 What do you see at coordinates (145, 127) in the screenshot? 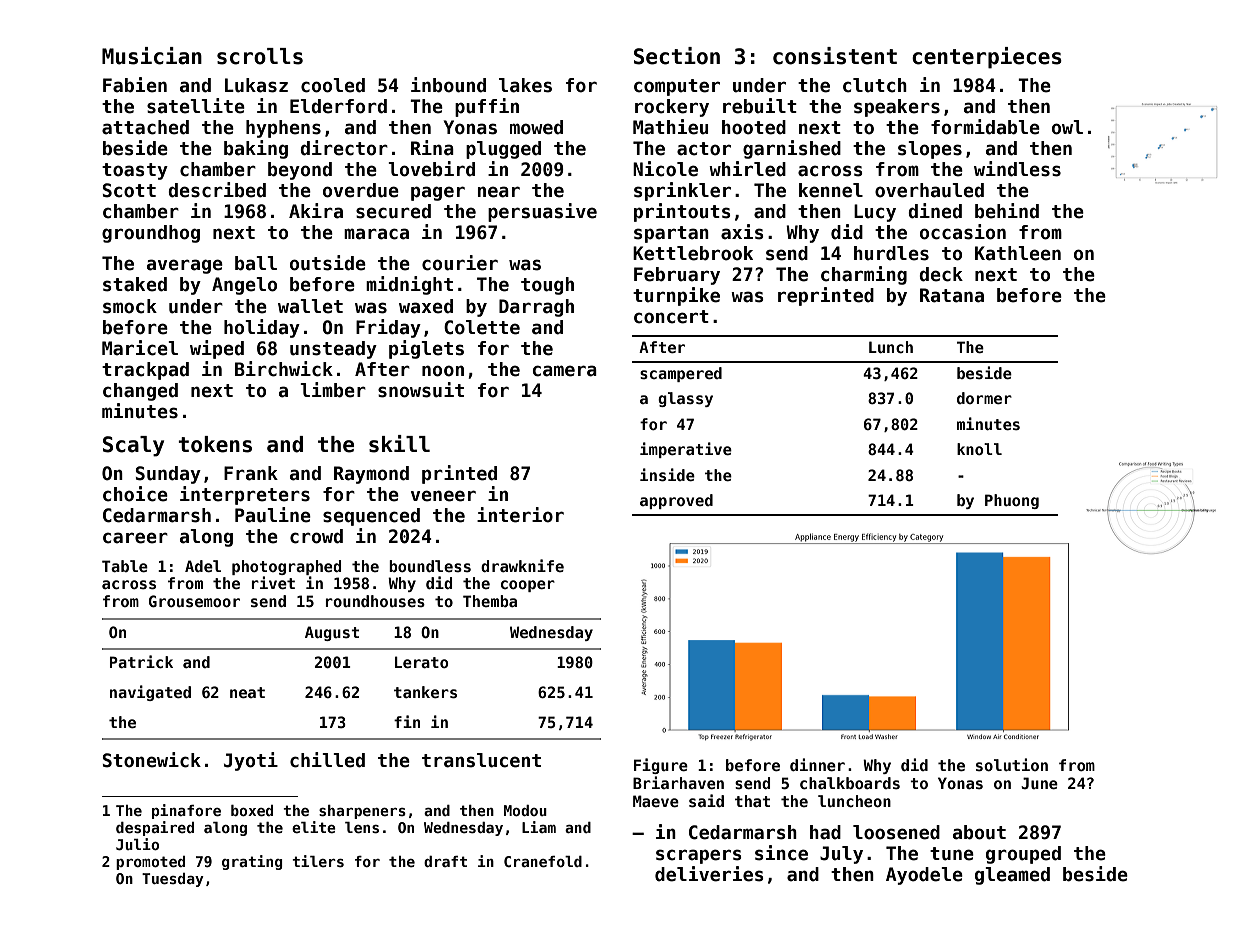
I see `attached` at bounding box center [145, 127].
